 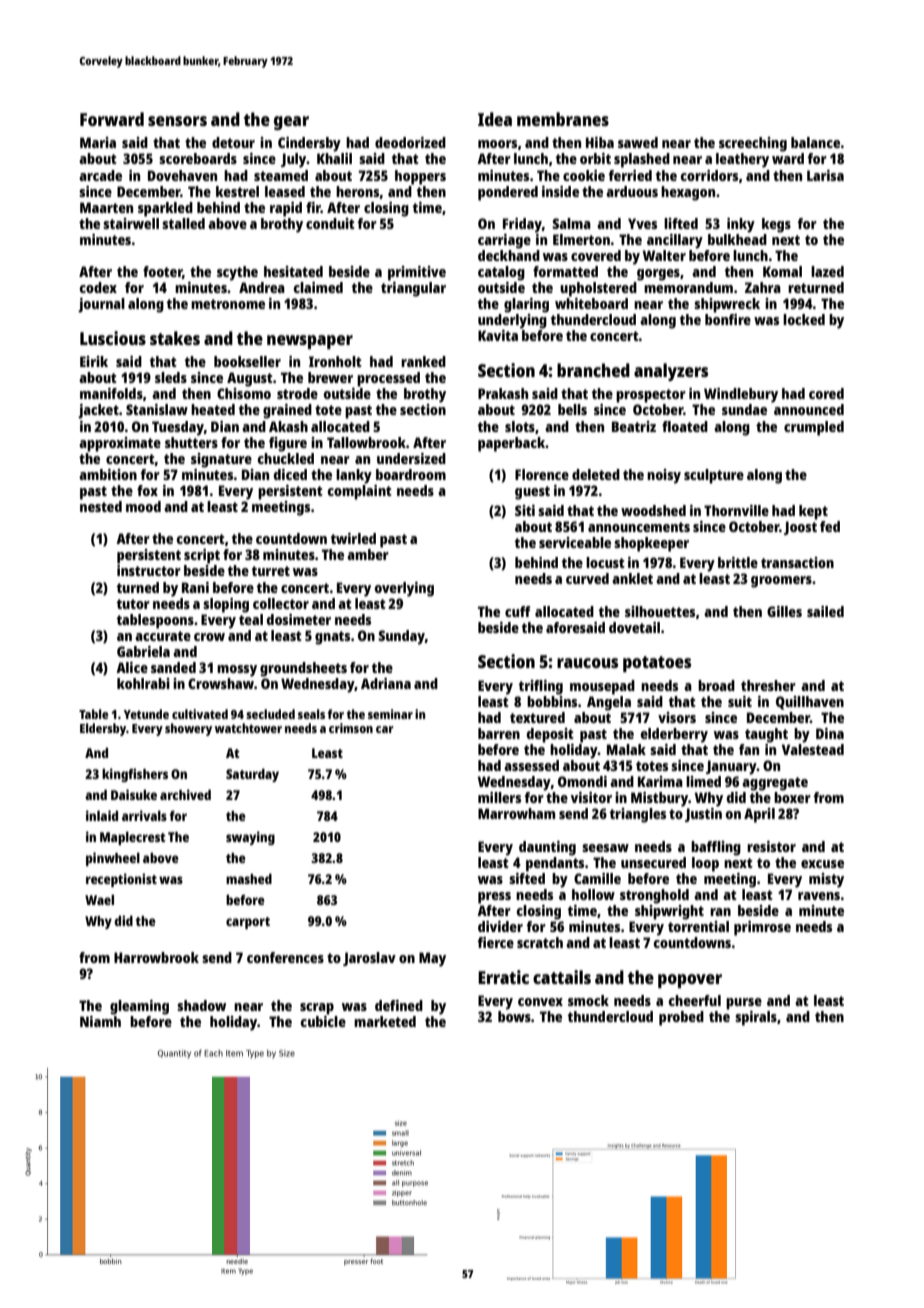 What do you see at coordinates (563, 119) in the image?
I see `membranes` at bounding box center [563, 119].
